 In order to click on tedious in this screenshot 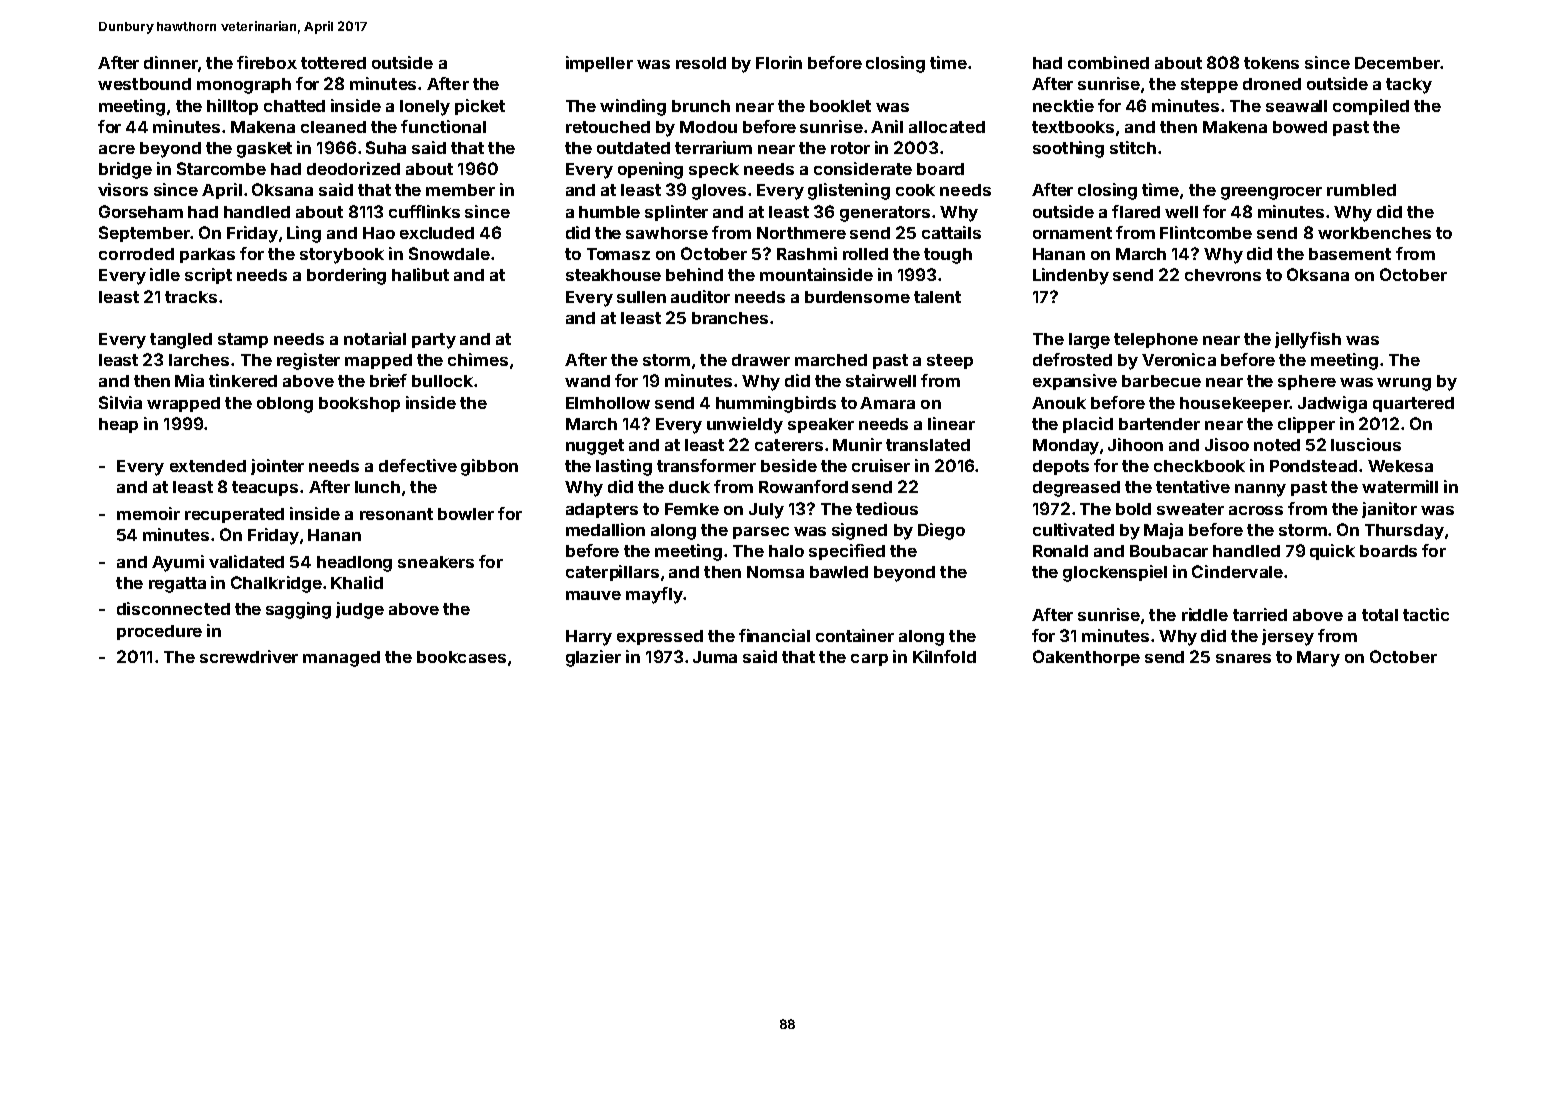, I will do `click(887, 508)`.
